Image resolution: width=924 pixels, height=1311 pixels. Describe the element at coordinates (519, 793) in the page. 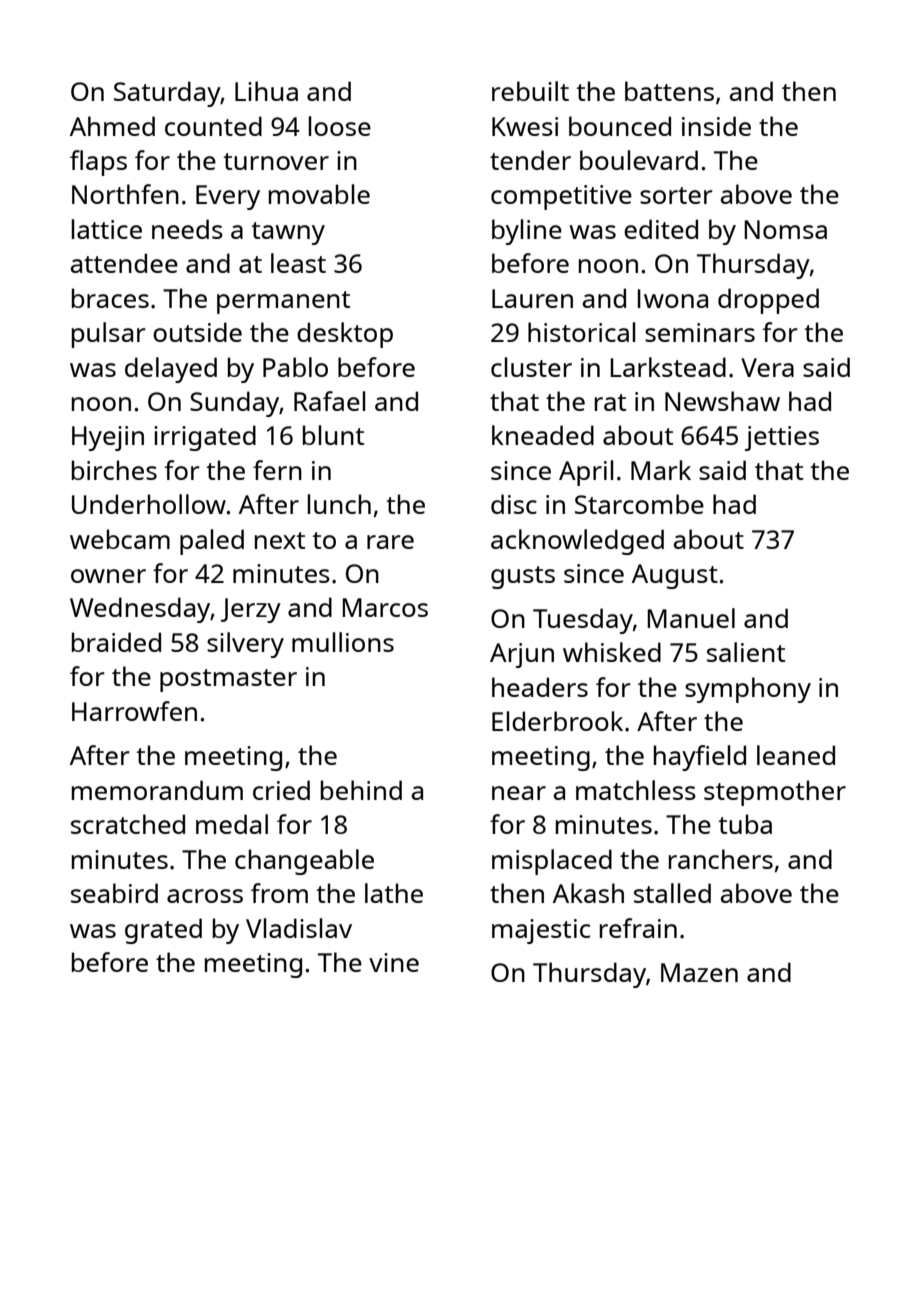

I see `near` at that location.
